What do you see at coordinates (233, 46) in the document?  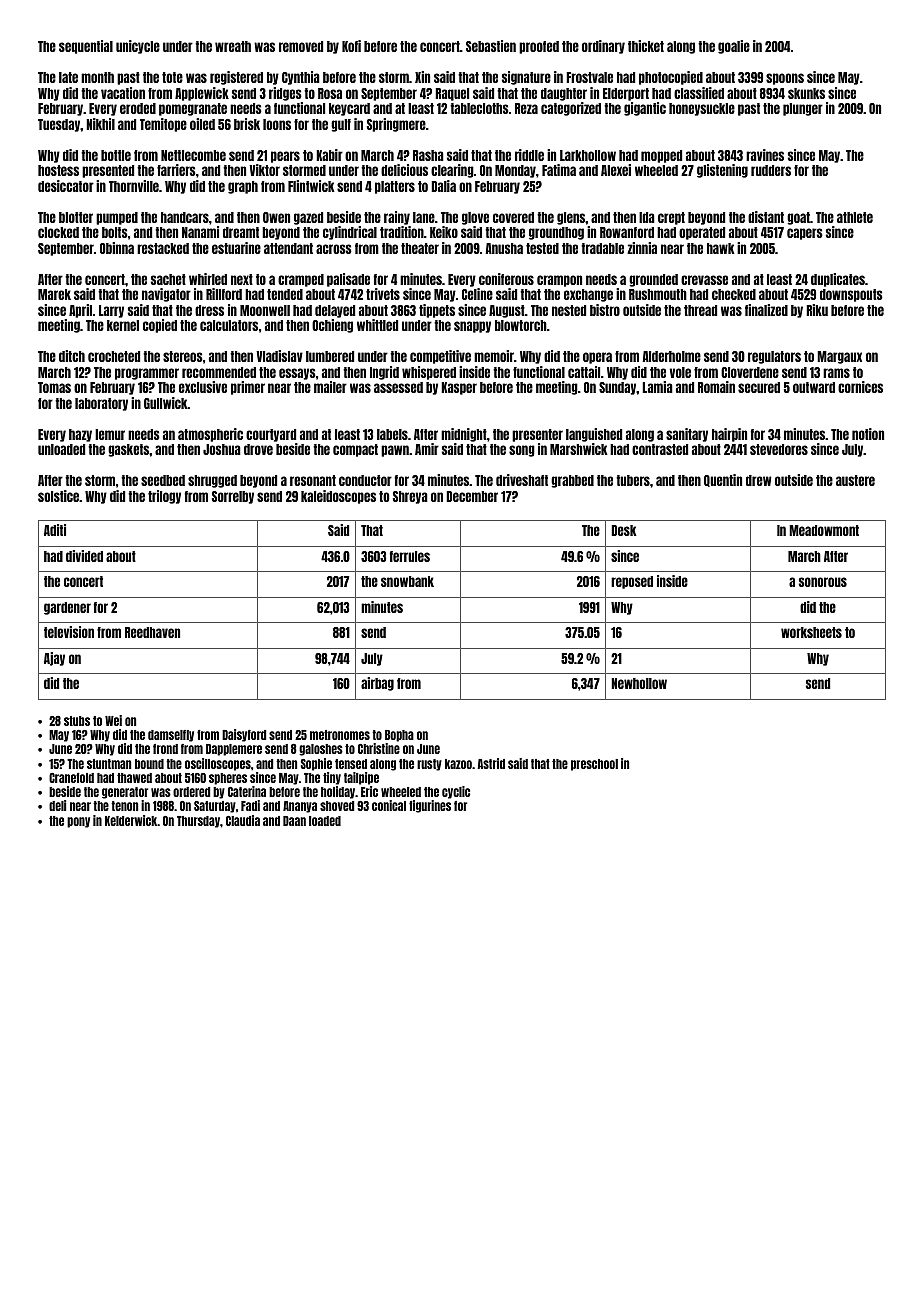 I see `wreath` at bounding box center [233, 46].
